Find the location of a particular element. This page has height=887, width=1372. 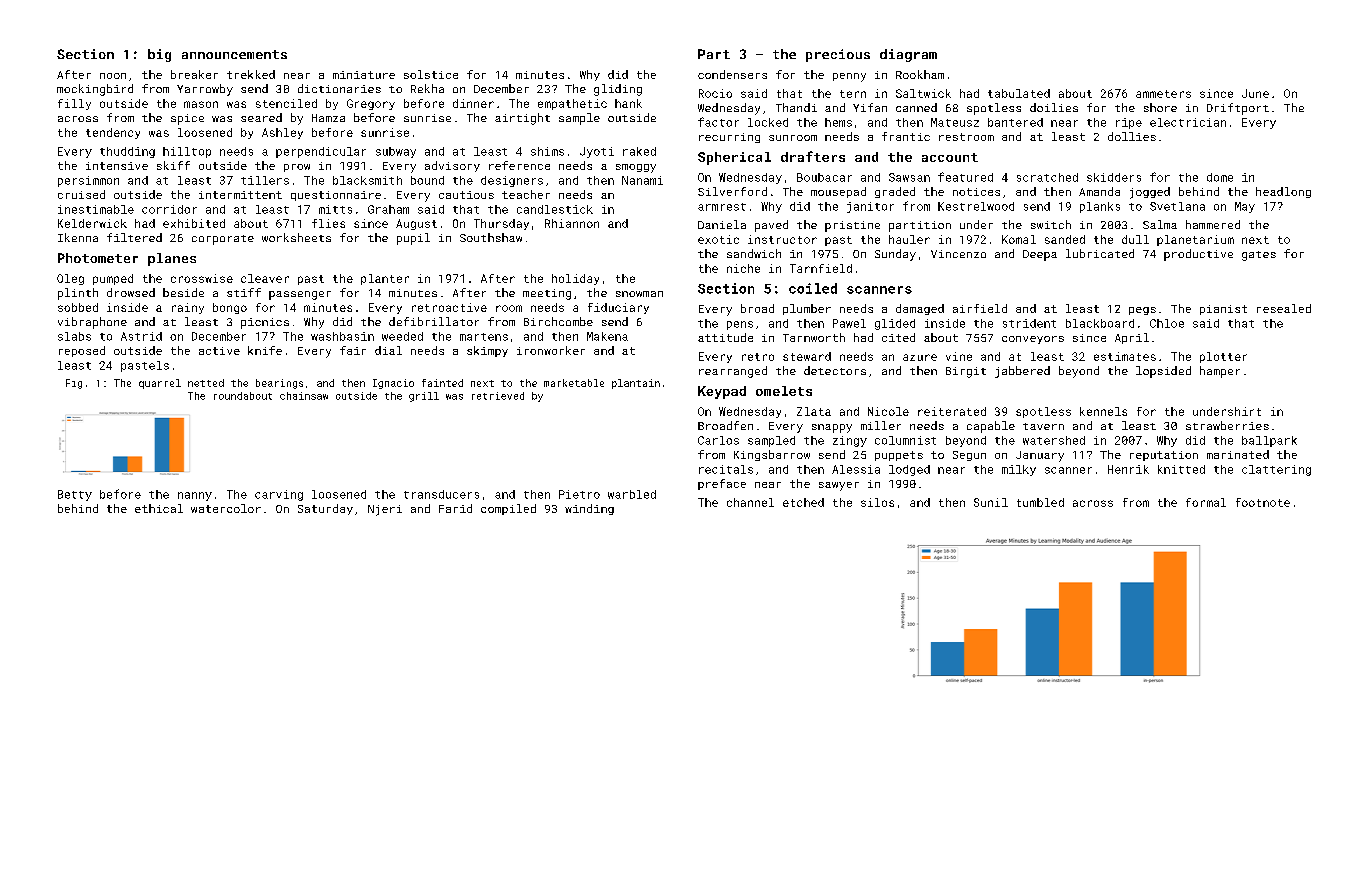

Tarnfield is located at coordinates (821, 268).
